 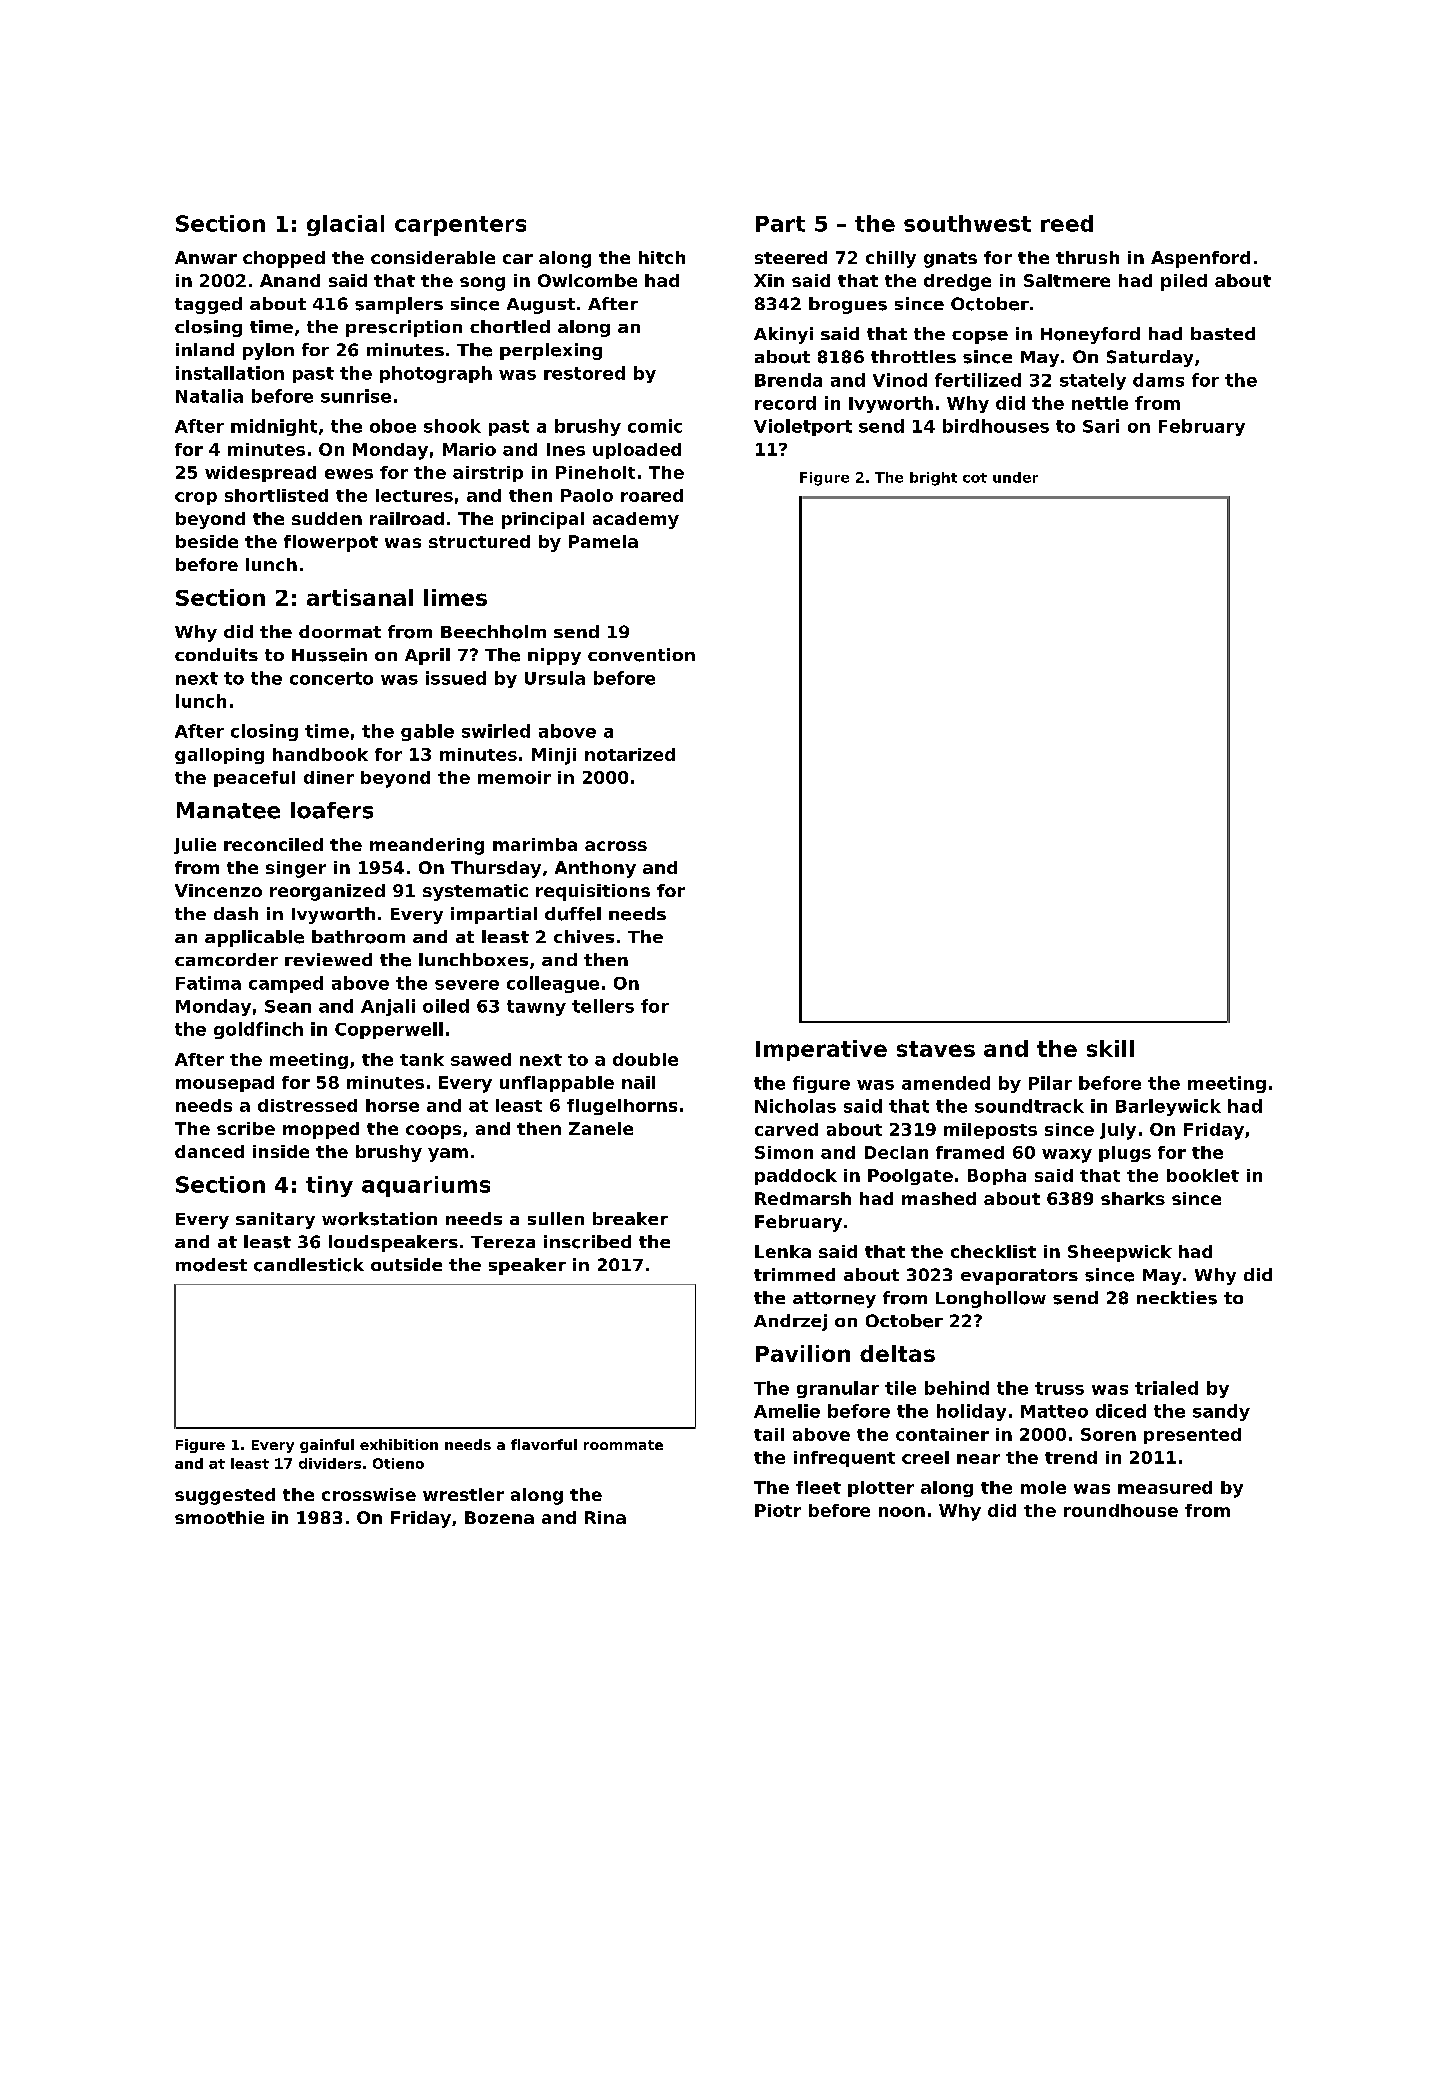 I want to click on under, so click(x=1015, y=477).
